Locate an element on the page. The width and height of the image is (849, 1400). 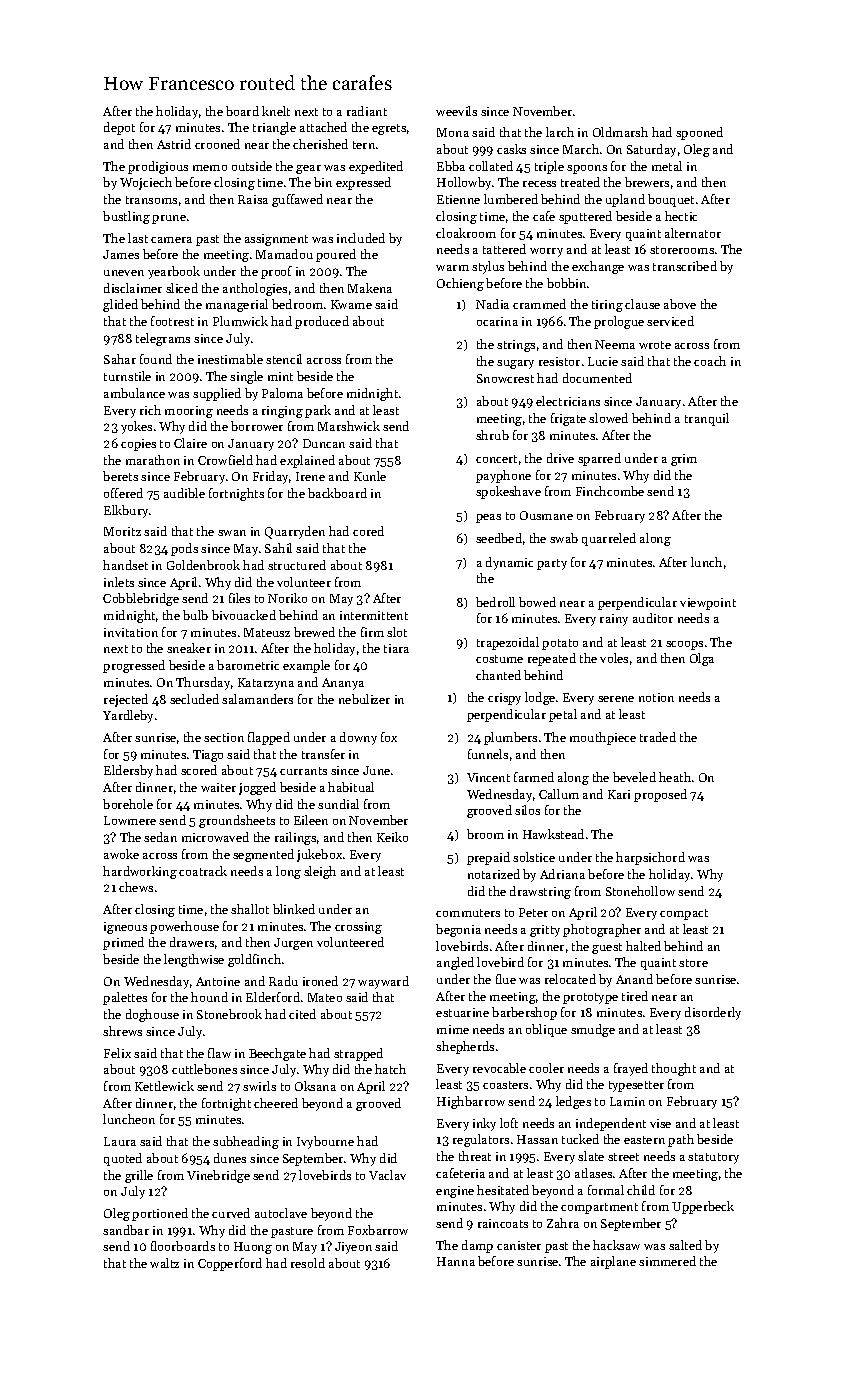
airplane is located at coordinates (613, 1262).
